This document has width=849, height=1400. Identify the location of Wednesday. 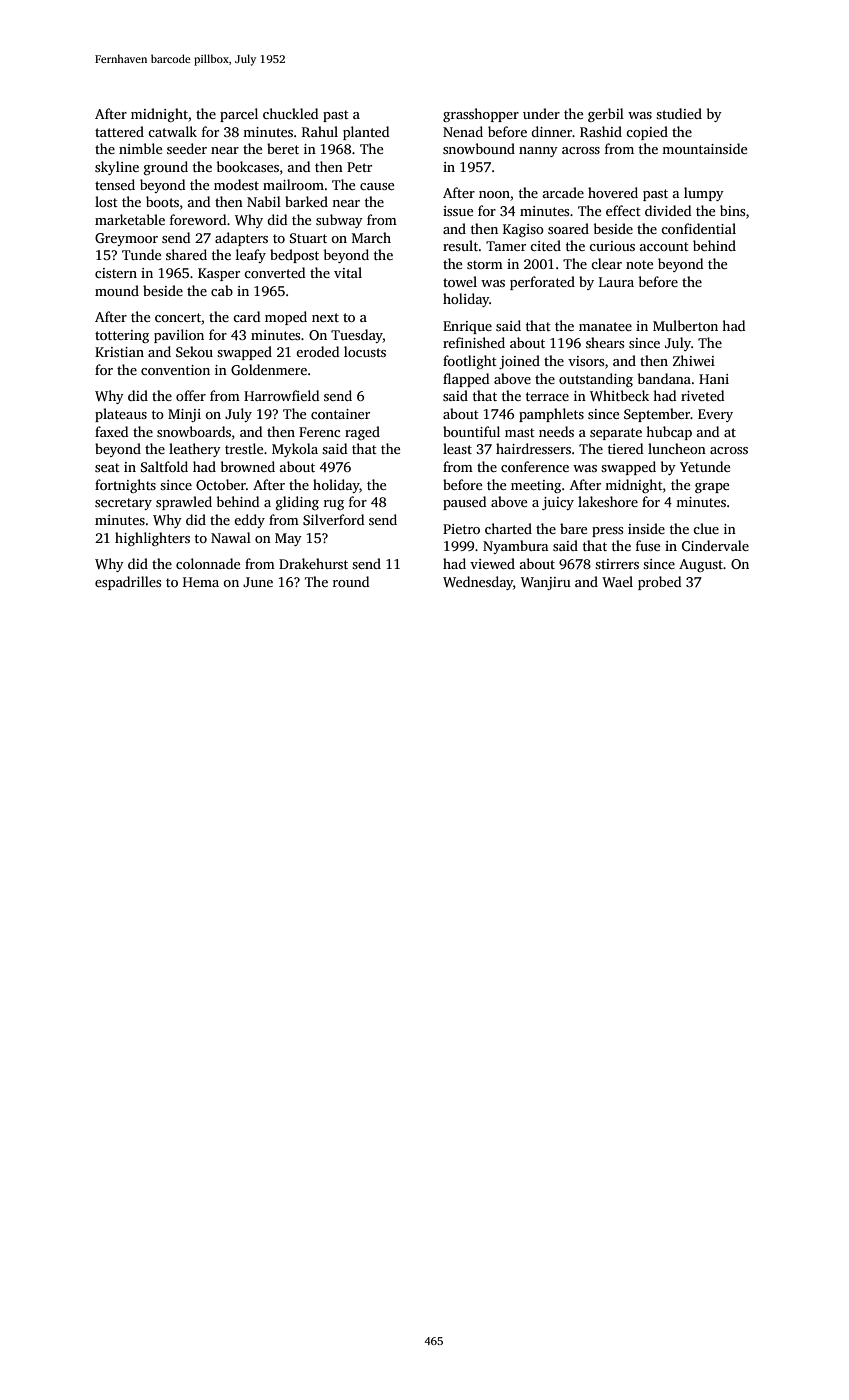
(478, 583).
